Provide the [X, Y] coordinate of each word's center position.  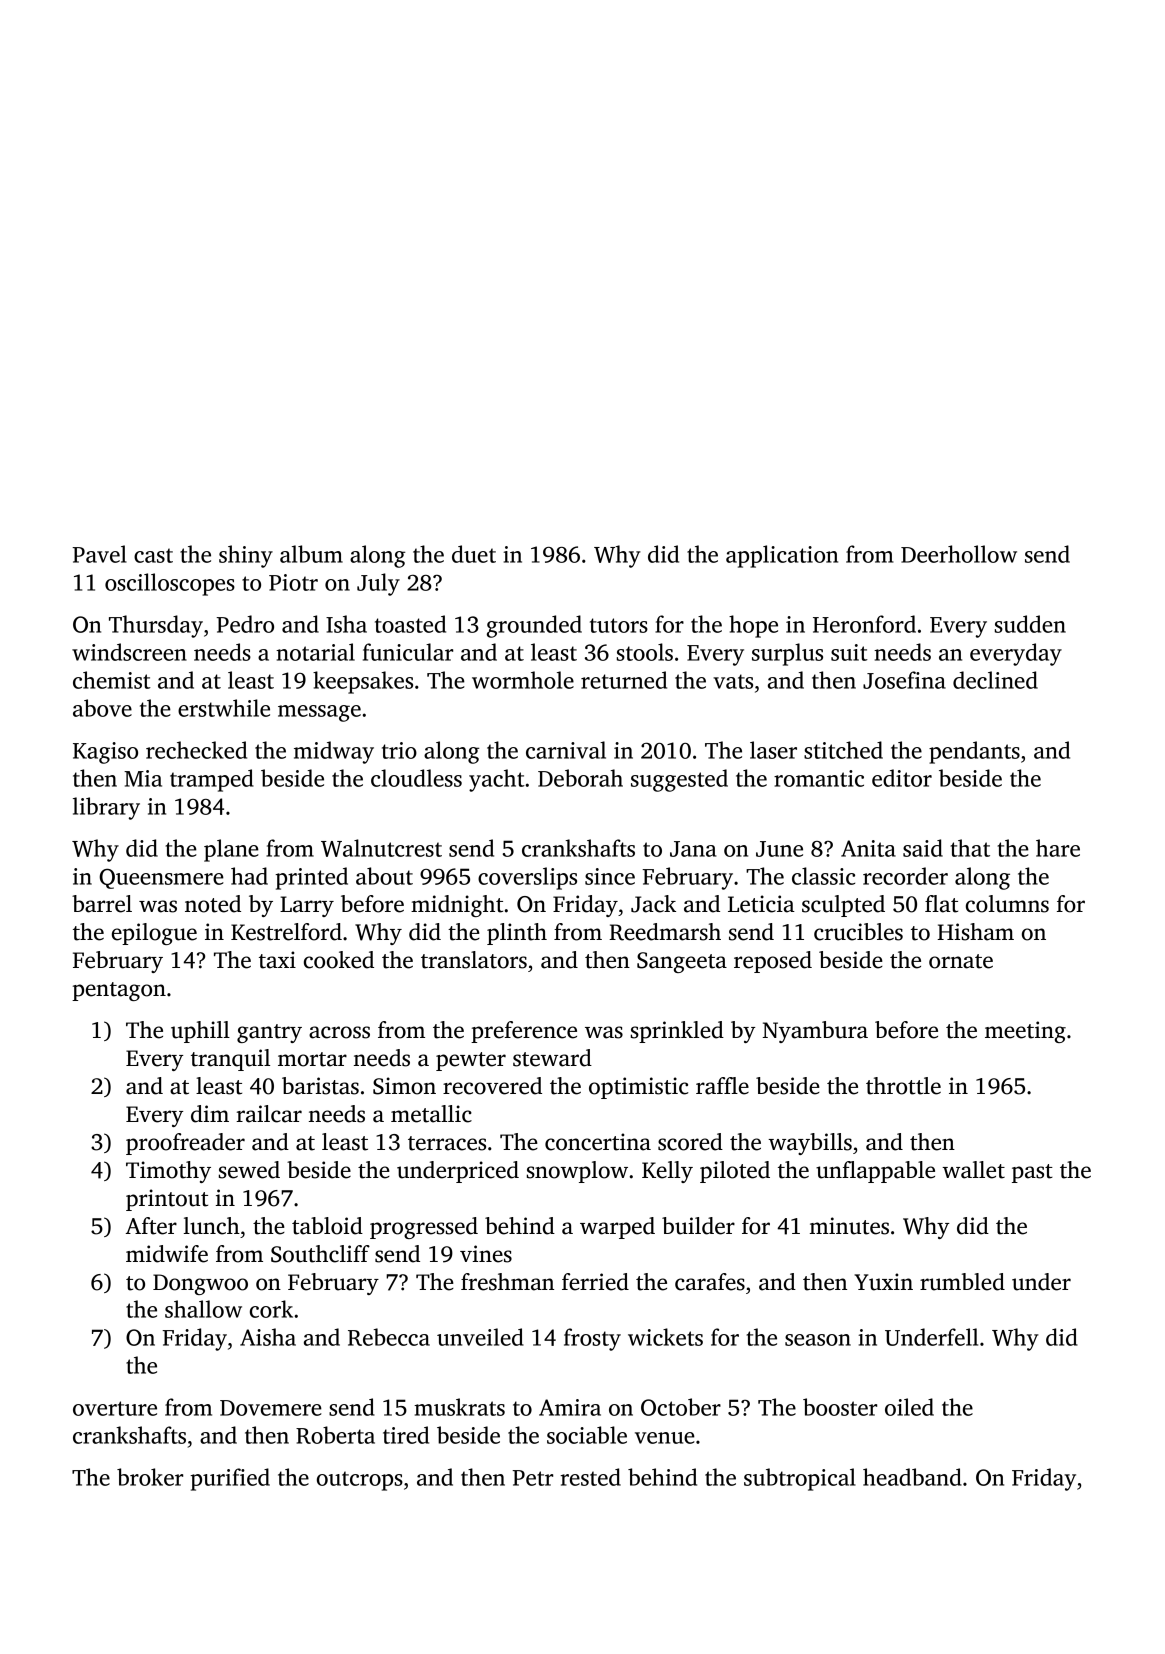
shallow [203, 1309]
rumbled [962, 1282]
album [311, 554]
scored [690, 1142]
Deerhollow [959, 554]
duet [474, 554]
